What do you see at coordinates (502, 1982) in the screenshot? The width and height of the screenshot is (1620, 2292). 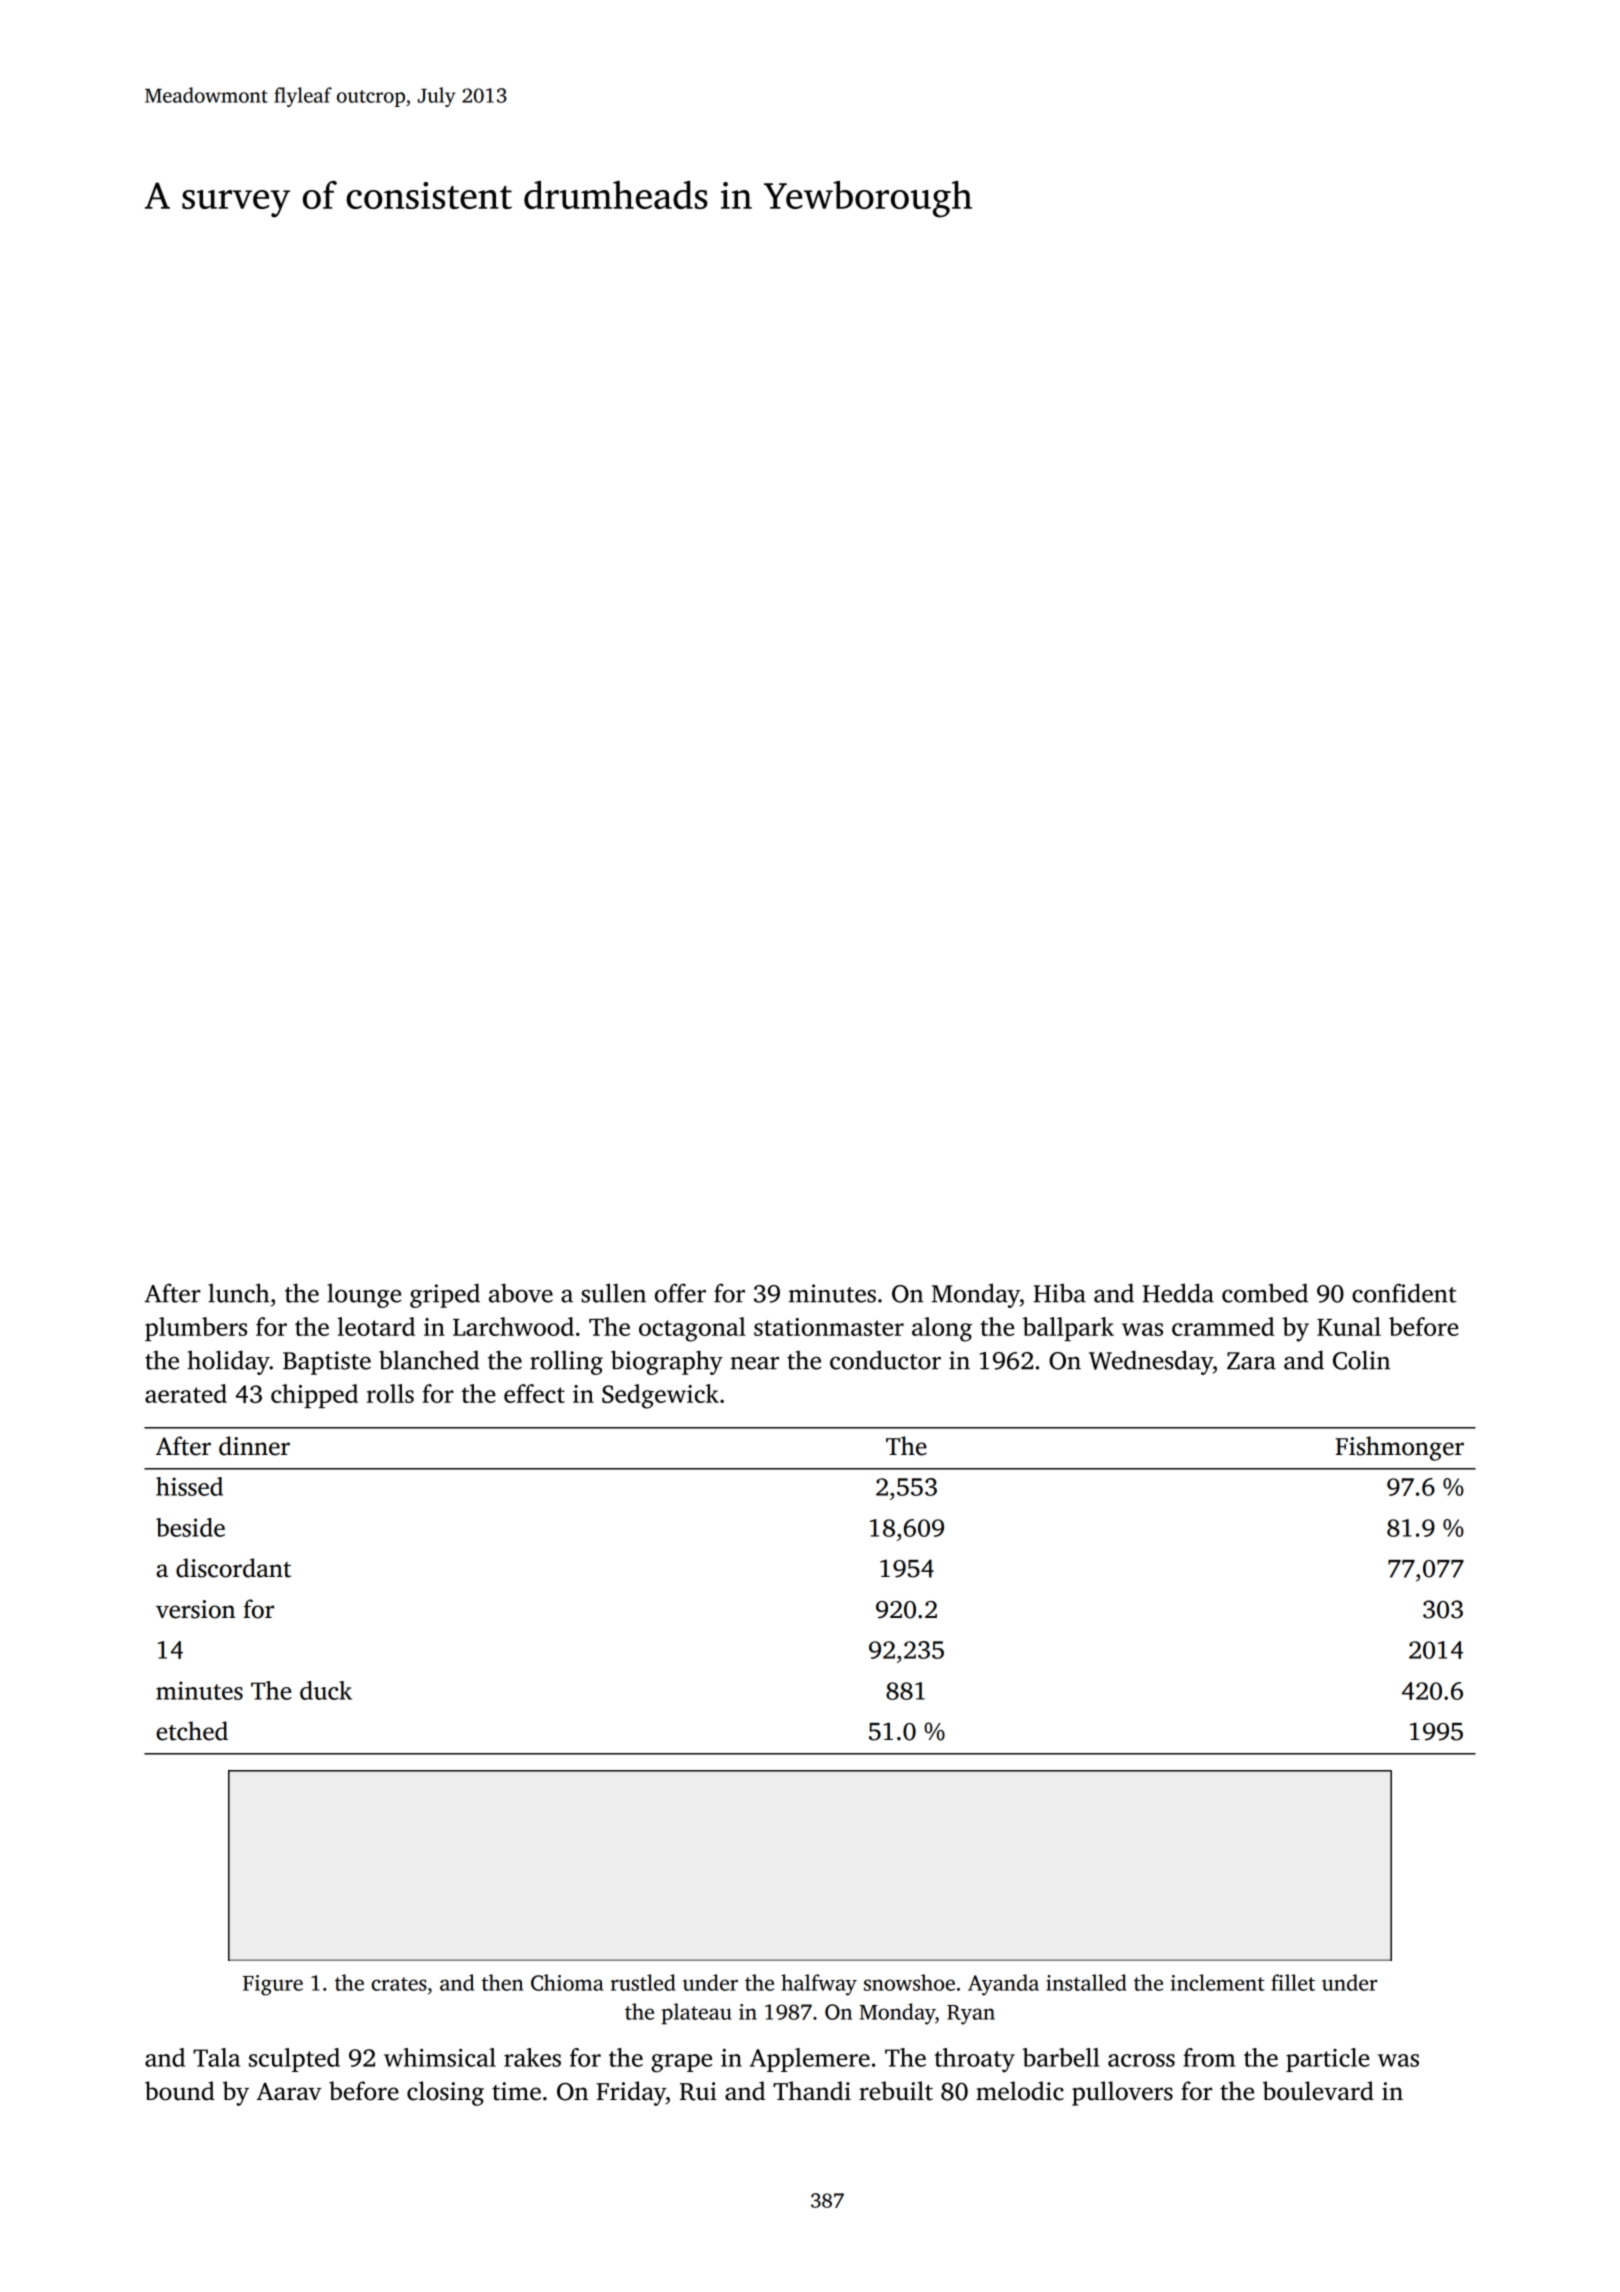 I see `then` at bounding box center [502, 1982].
